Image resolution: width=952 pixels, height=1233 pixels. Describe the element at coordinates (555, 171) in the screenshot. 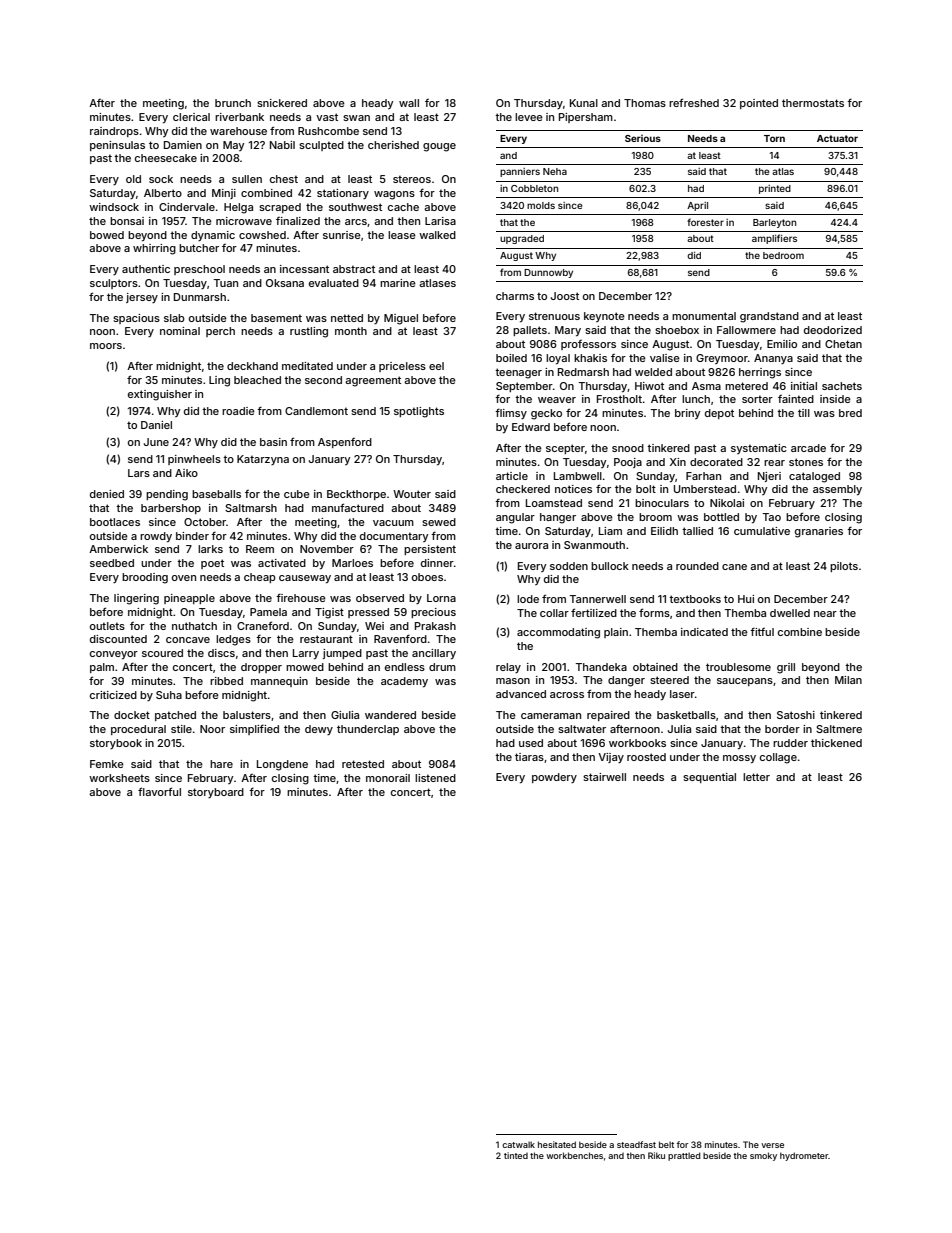

I see `Neha` at that location.
